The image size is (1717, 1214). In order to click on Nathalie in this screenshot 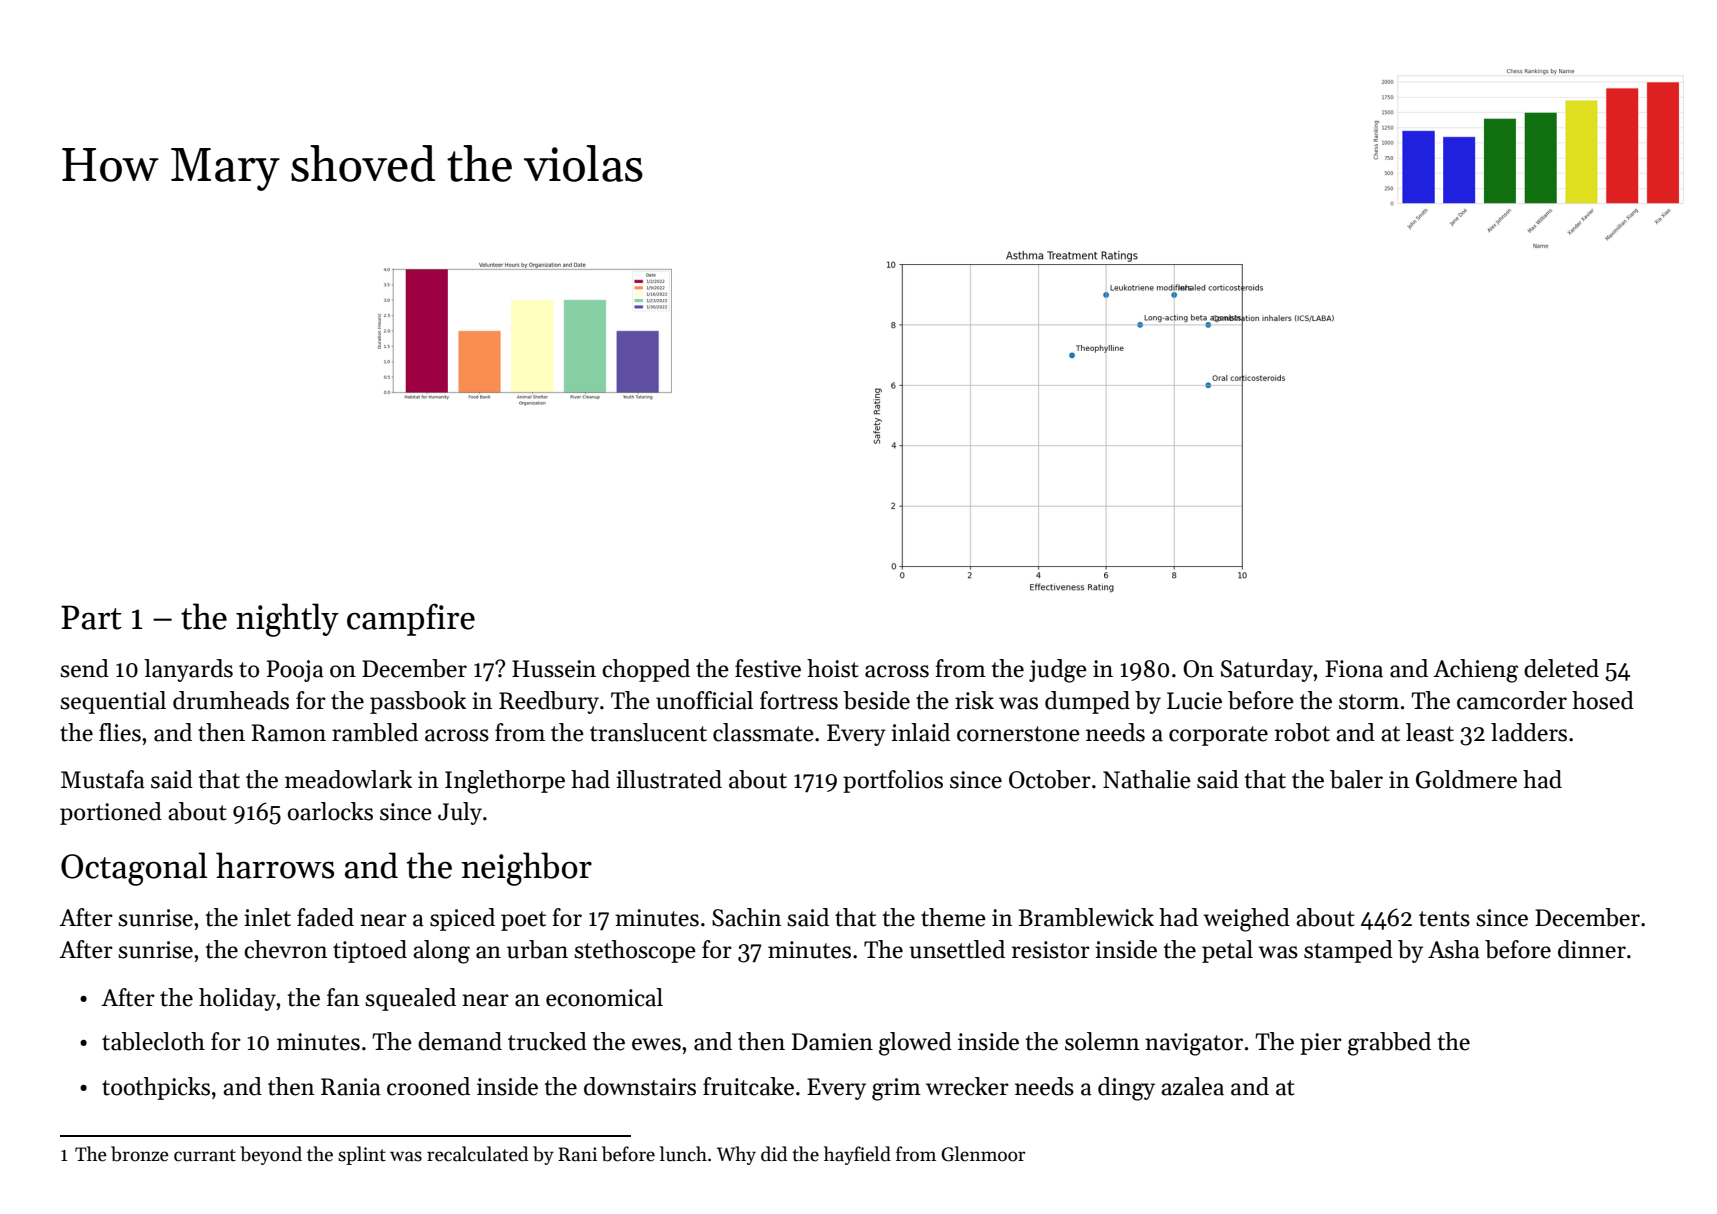, I will do `click(1147, 779)`.
